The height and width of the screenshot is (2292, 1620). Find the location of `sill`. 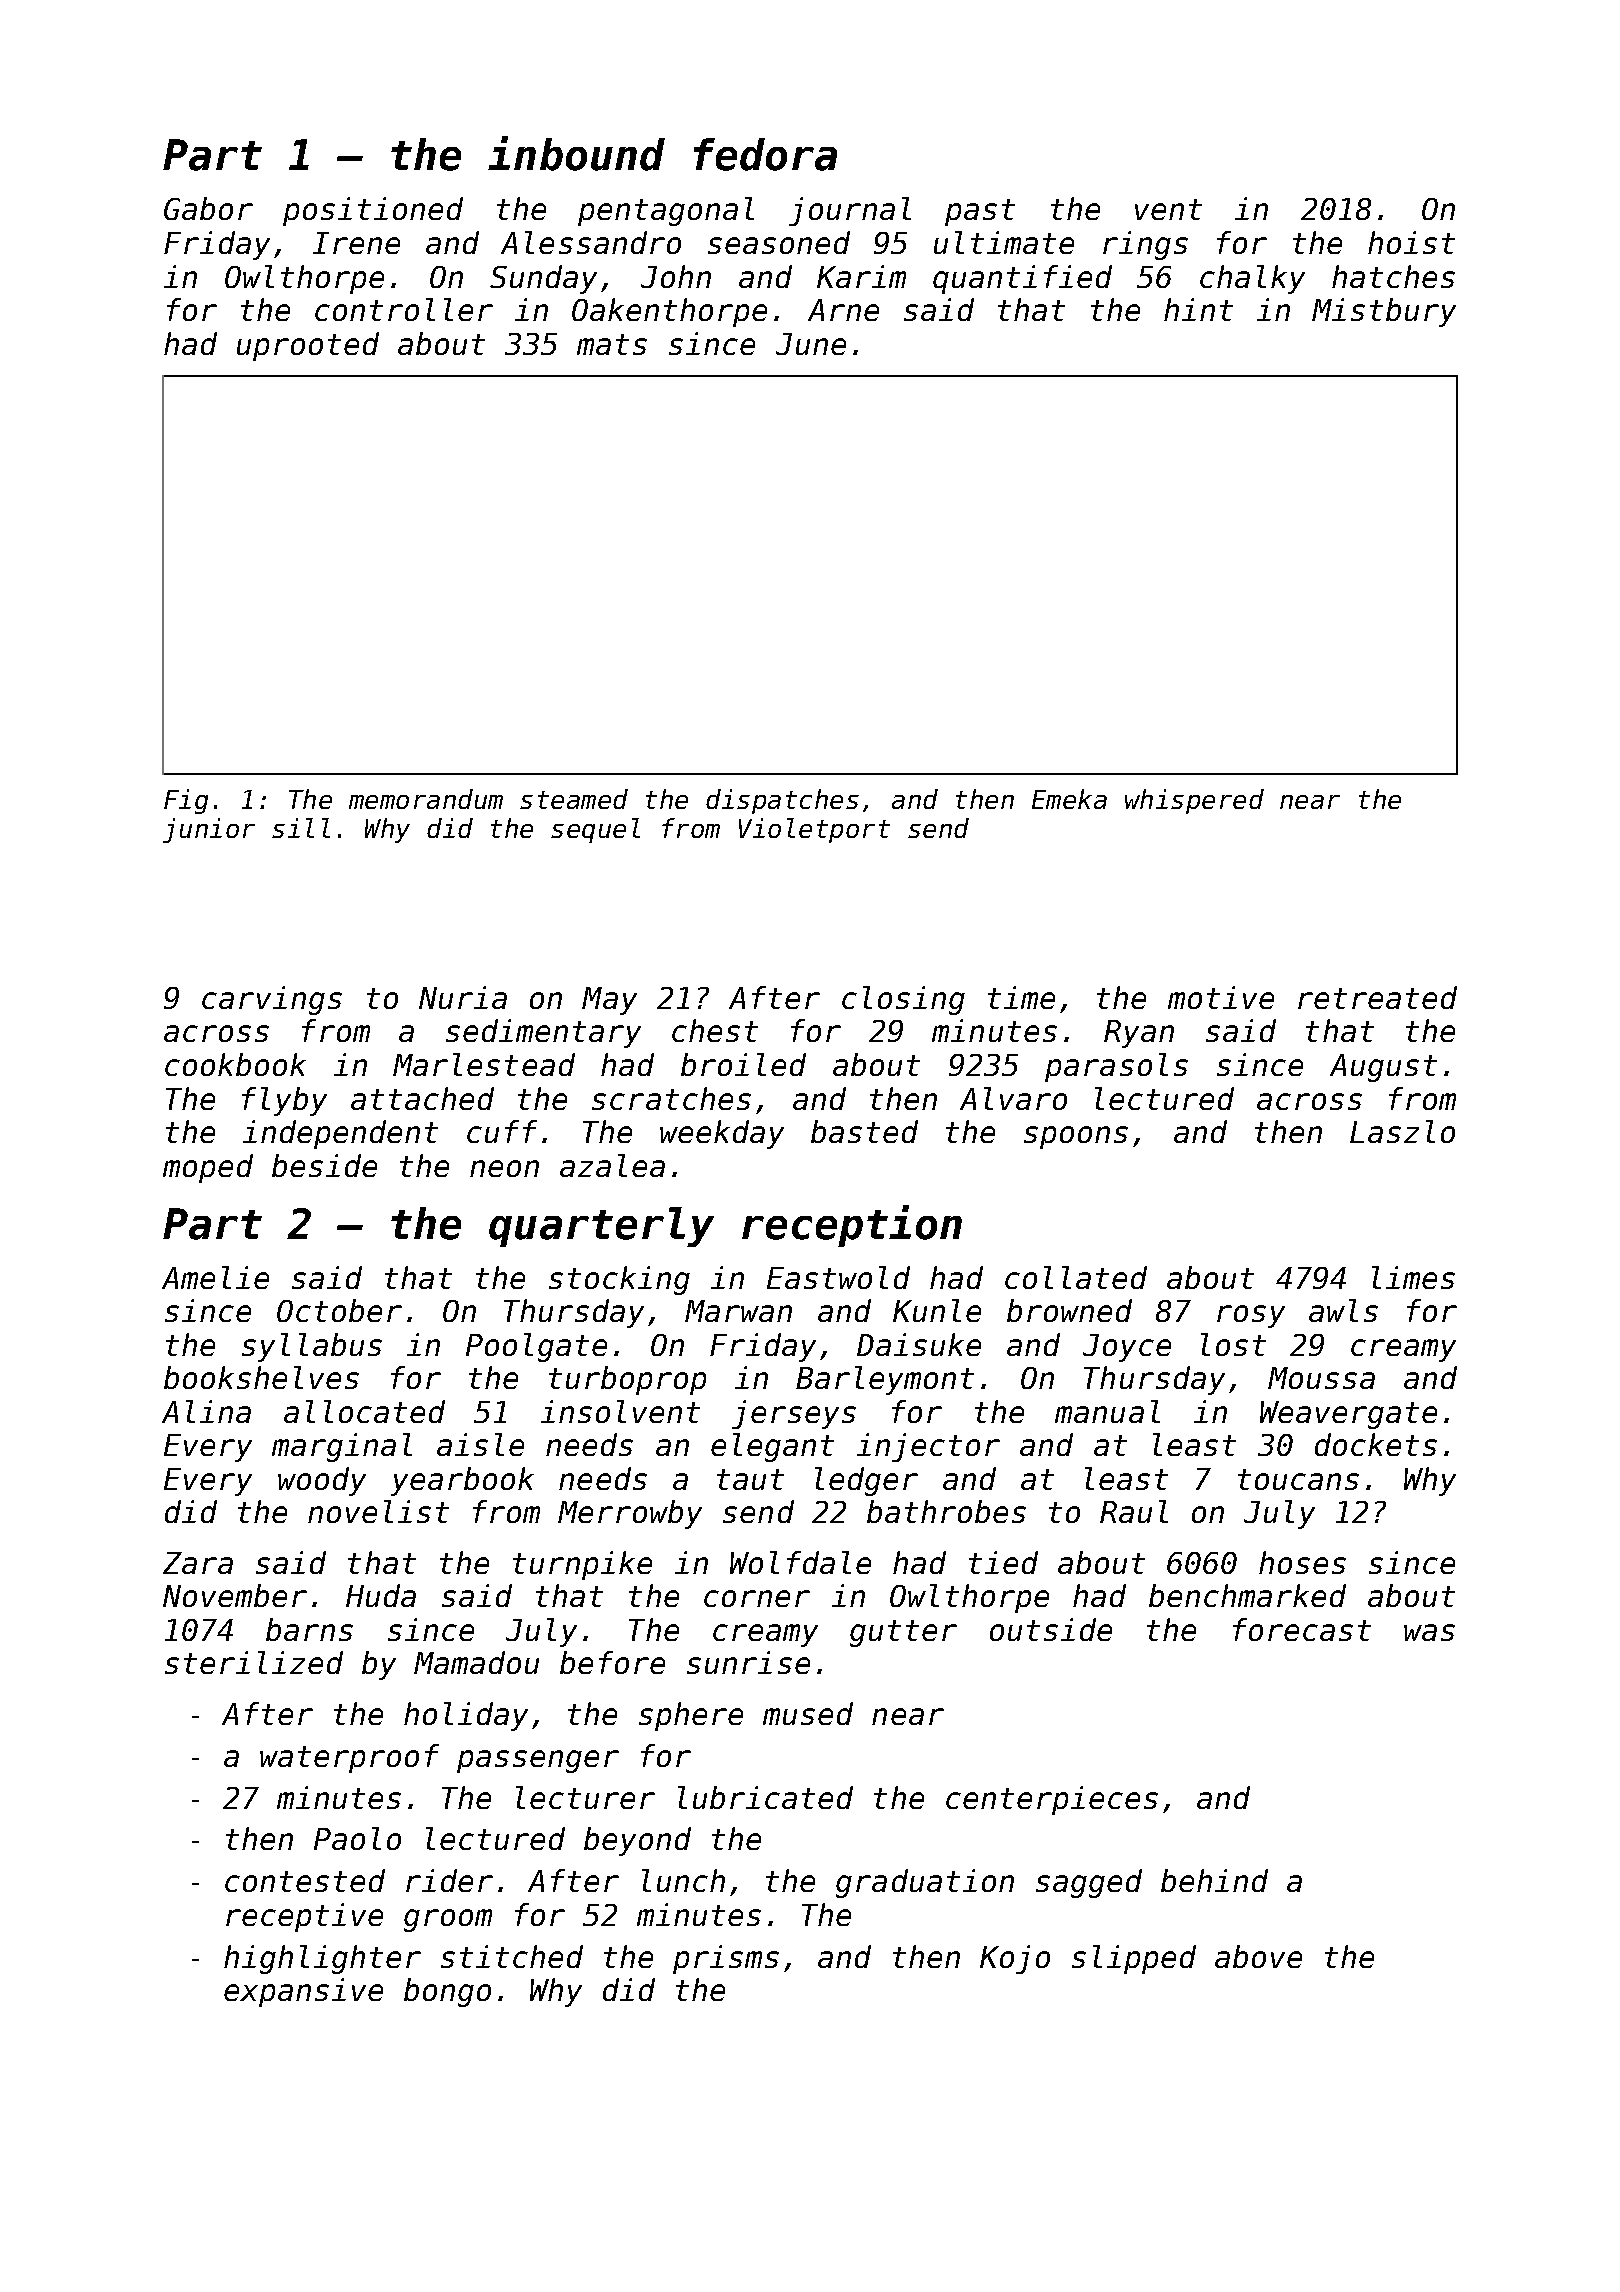

sill is located at coordinates (301, 828).
